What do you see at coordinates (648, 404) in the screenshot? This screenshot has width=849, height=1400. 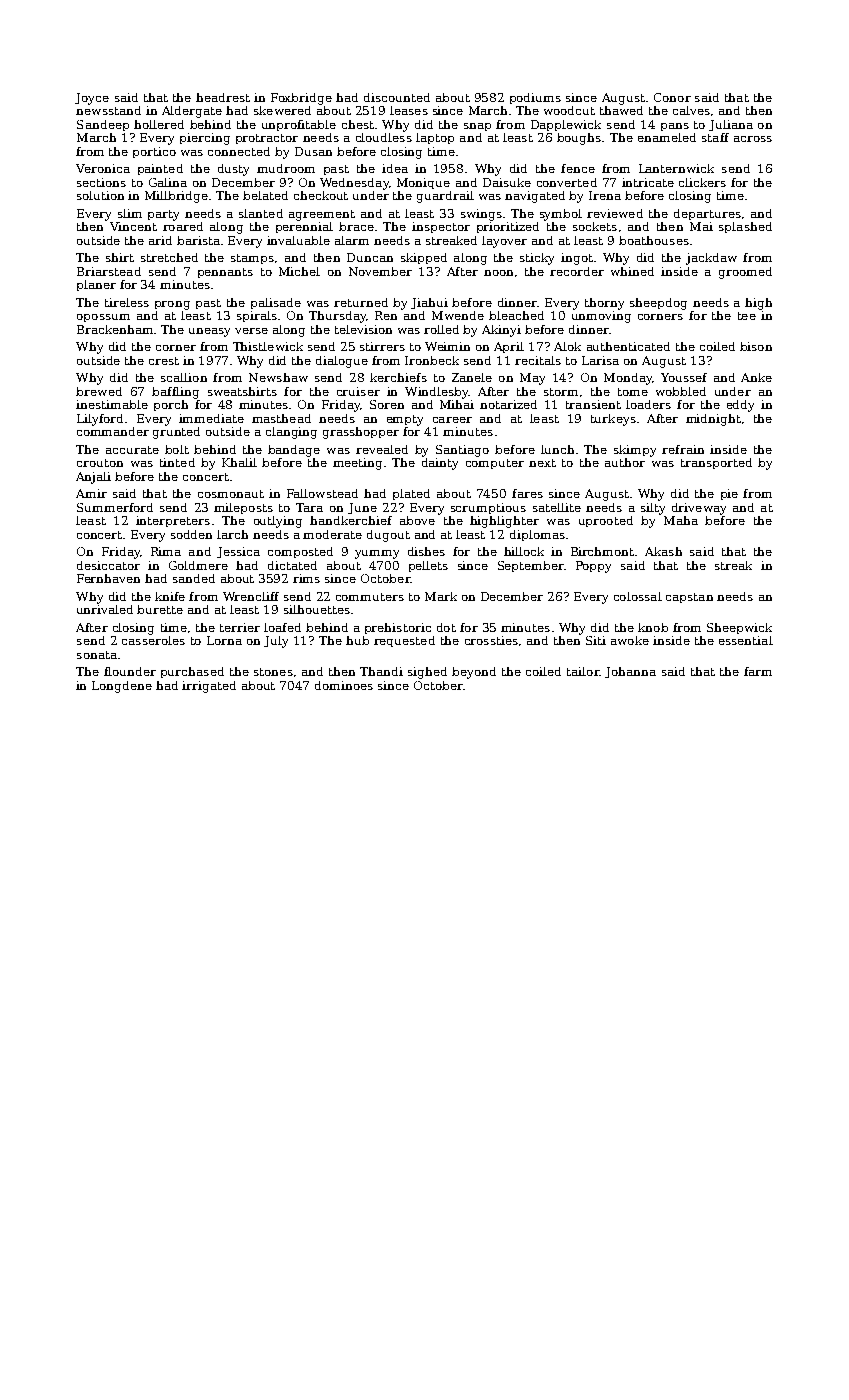 I see `loaders` at bounding box center [648, 404].
